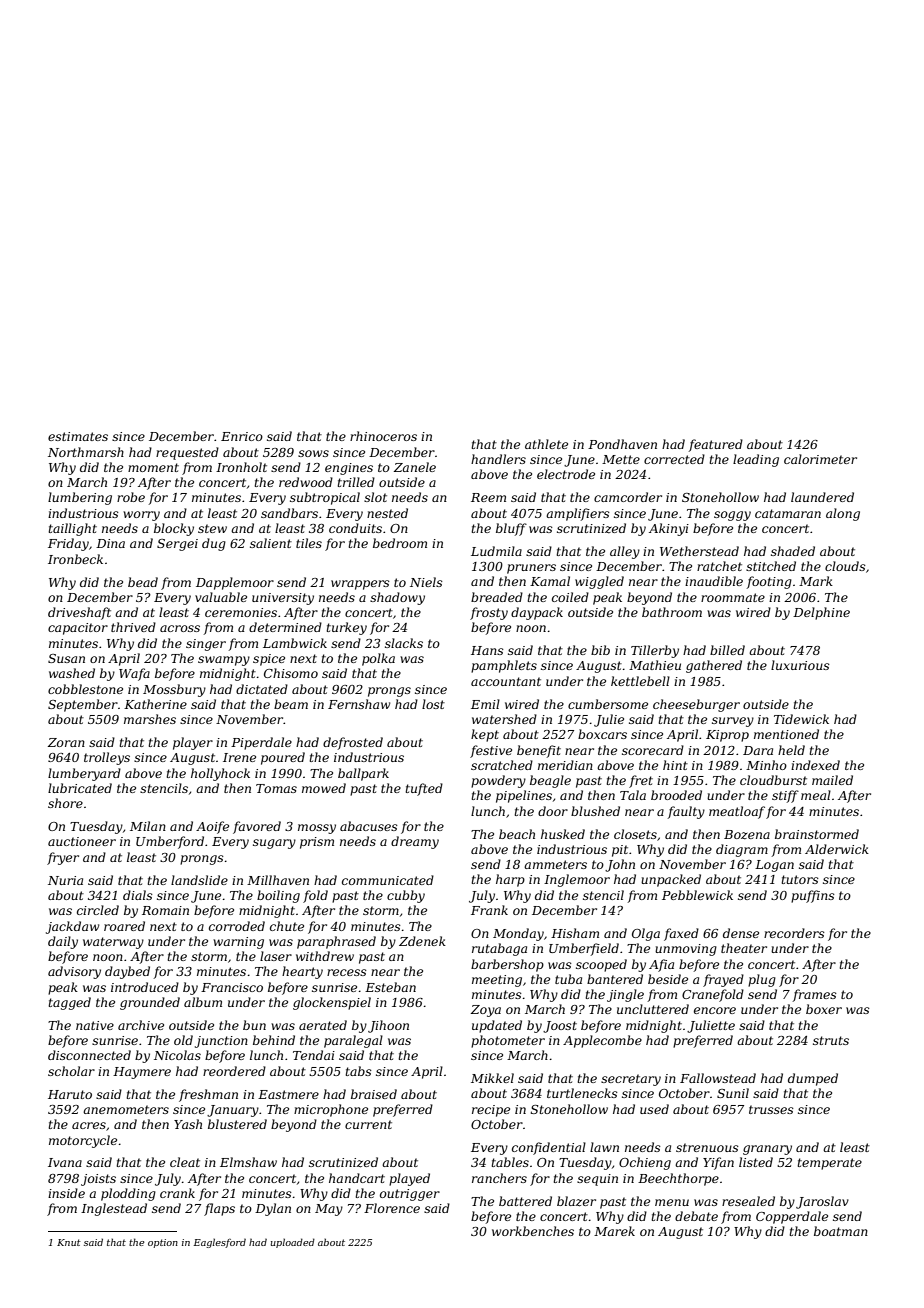 The height and width of the document is (1308, 924). Describe the element at coordinates (415, 467) in the document. I see `Zanele` at that location.
